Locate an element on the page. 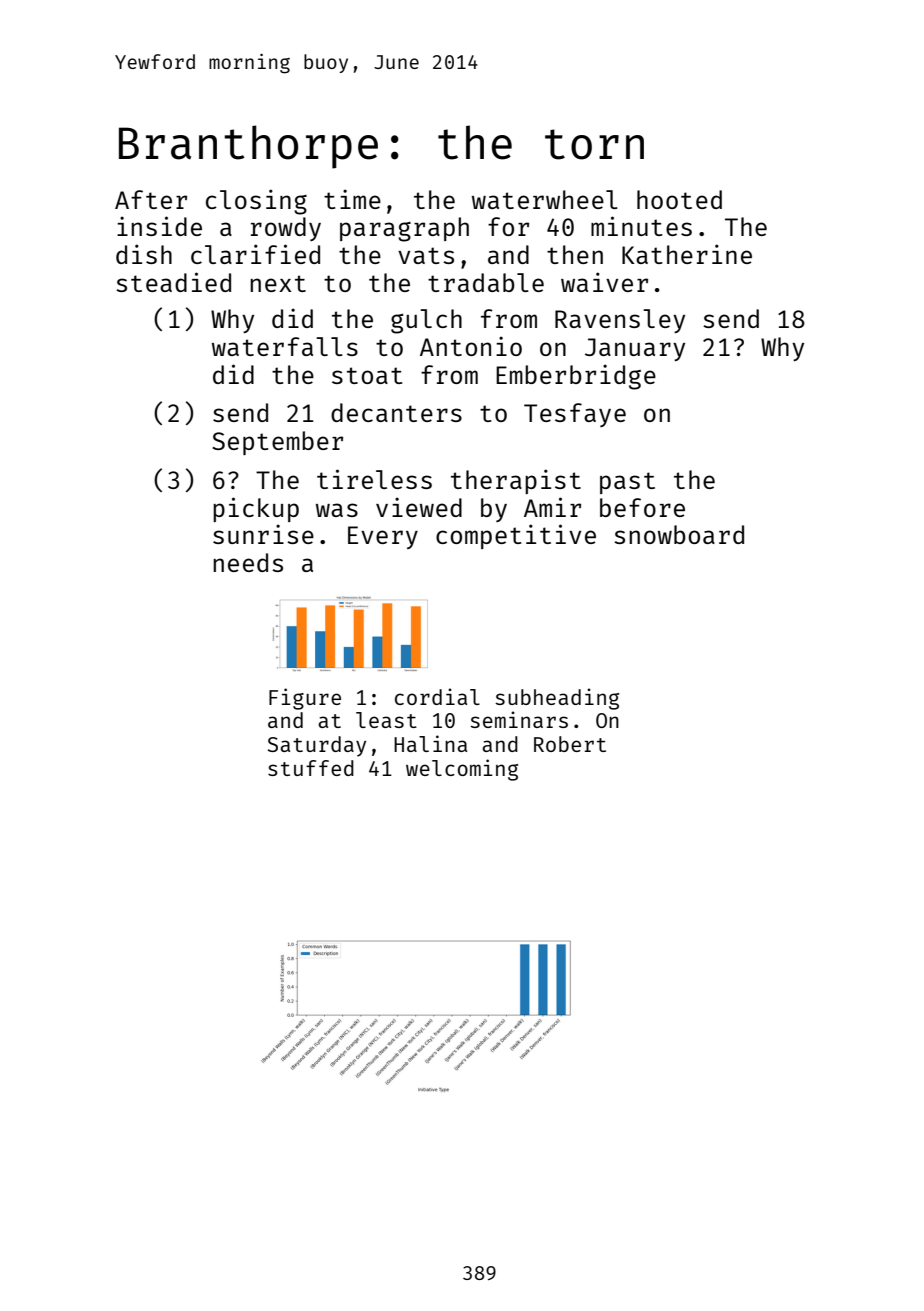  tireless is located at coordinates (374, 479).
